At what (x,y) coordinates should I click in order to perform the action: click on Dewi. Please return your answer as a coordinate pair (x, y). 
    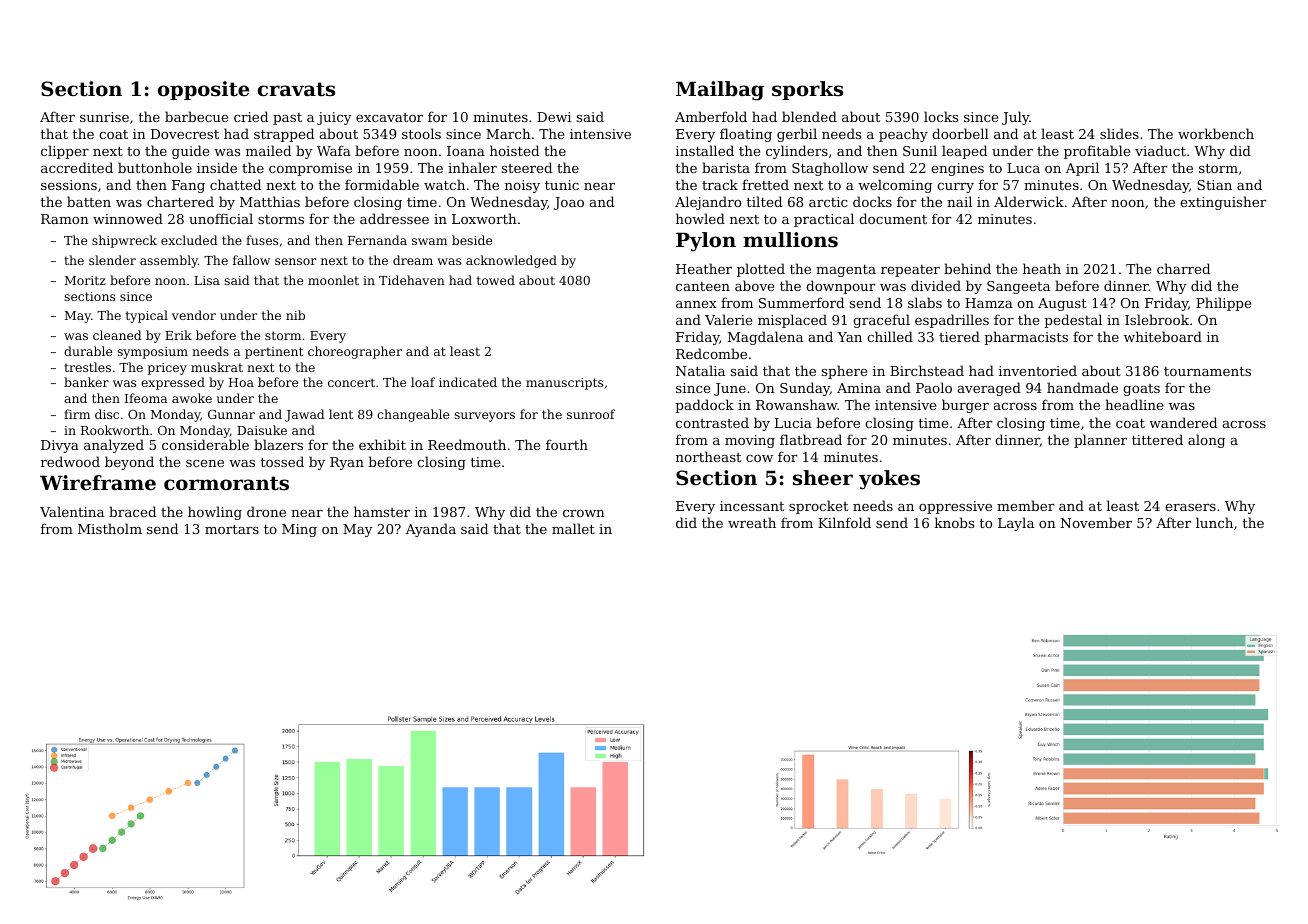
    Looking at the image, I should click on (554, 117).
